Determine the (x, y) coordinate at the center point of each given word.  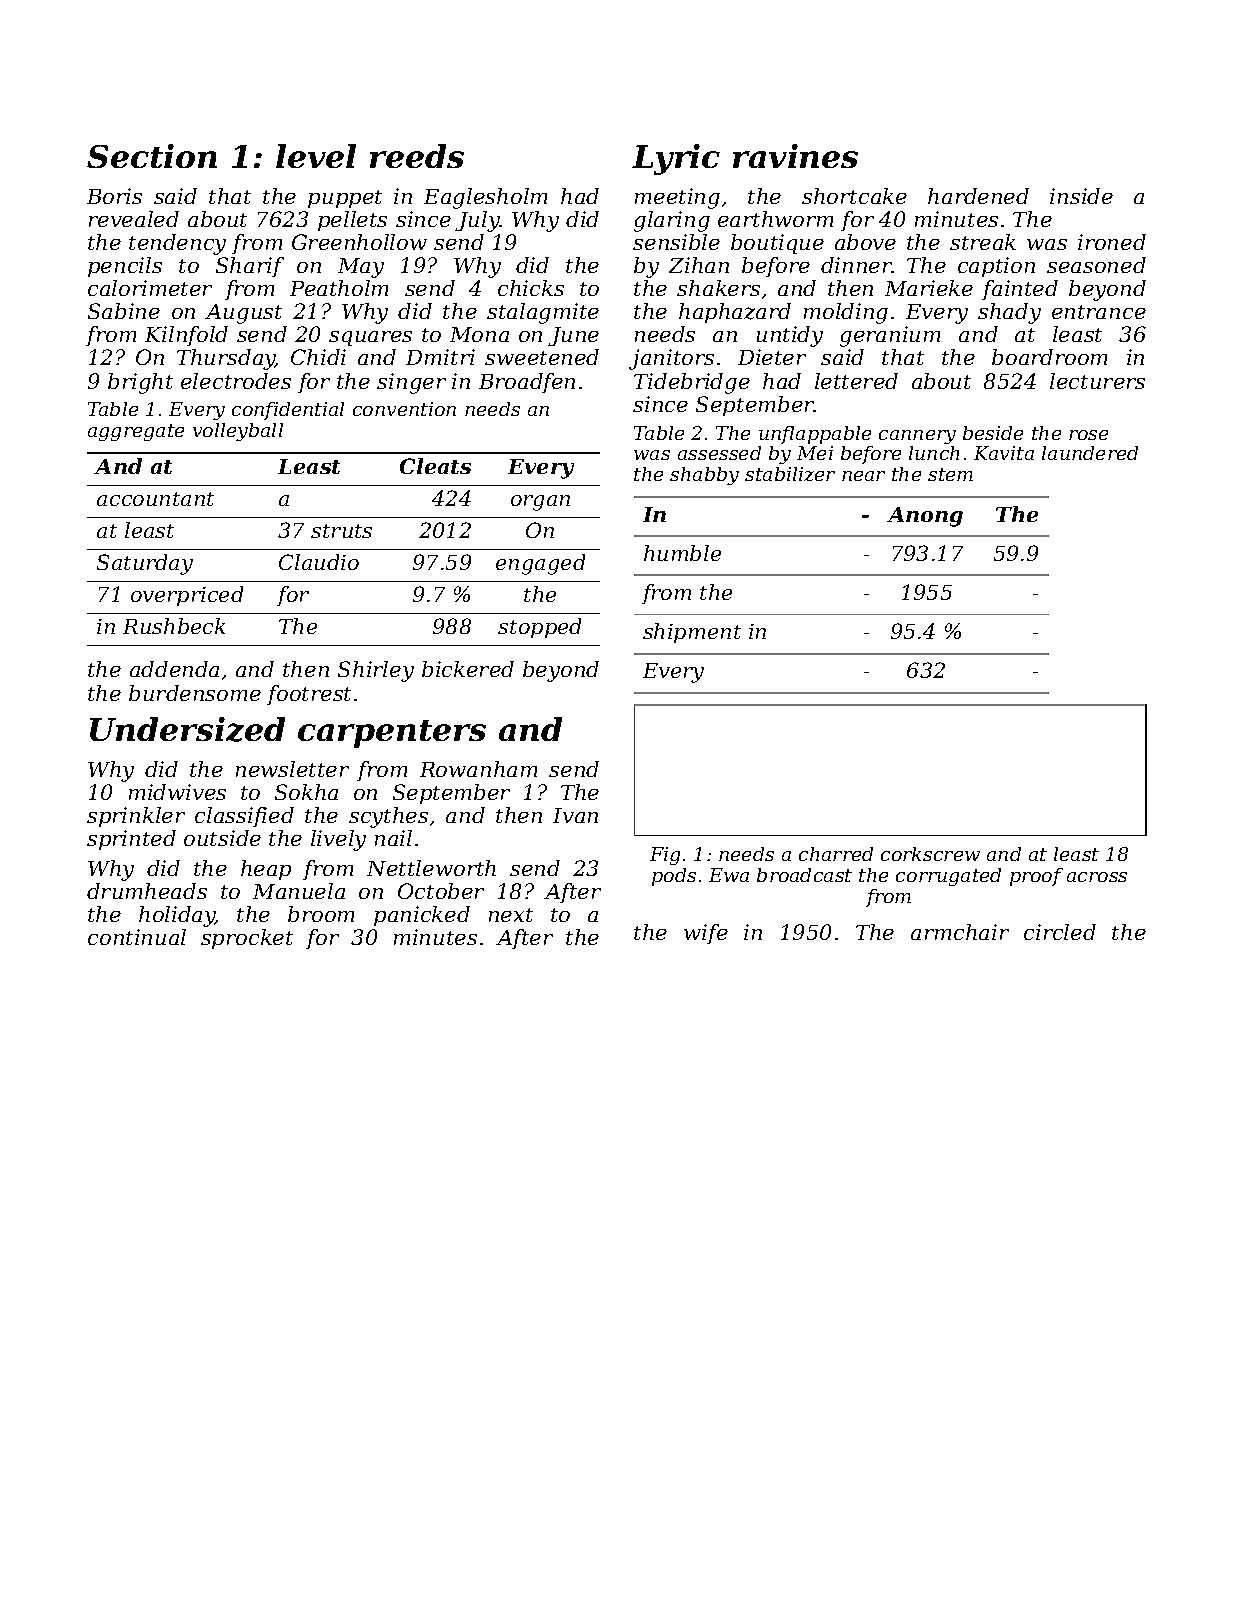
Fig (665, 856)
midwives (177, 792)
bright (140, 383)
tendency (177, 244)
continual (137, 937)
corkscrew (930, 854)
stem (950, 474)
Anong (925, 517)
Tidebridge (692, 383)
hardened (978, 196)
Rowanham (478, 769)
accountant (155, 499)
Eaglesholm (485, 198)
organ (540, 503)
